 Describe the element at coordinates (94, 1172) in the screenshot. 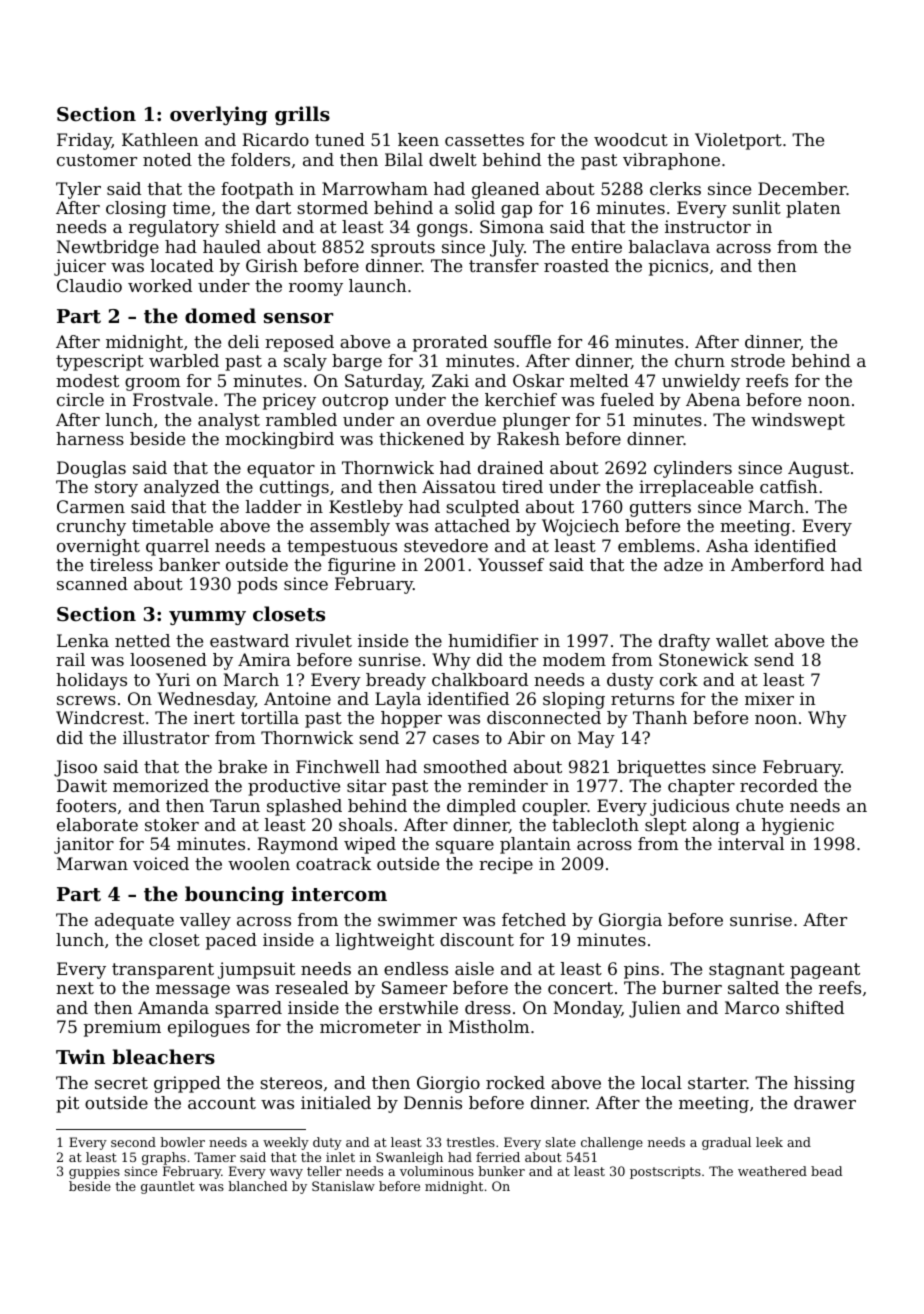

I see `guppies` at that location.
